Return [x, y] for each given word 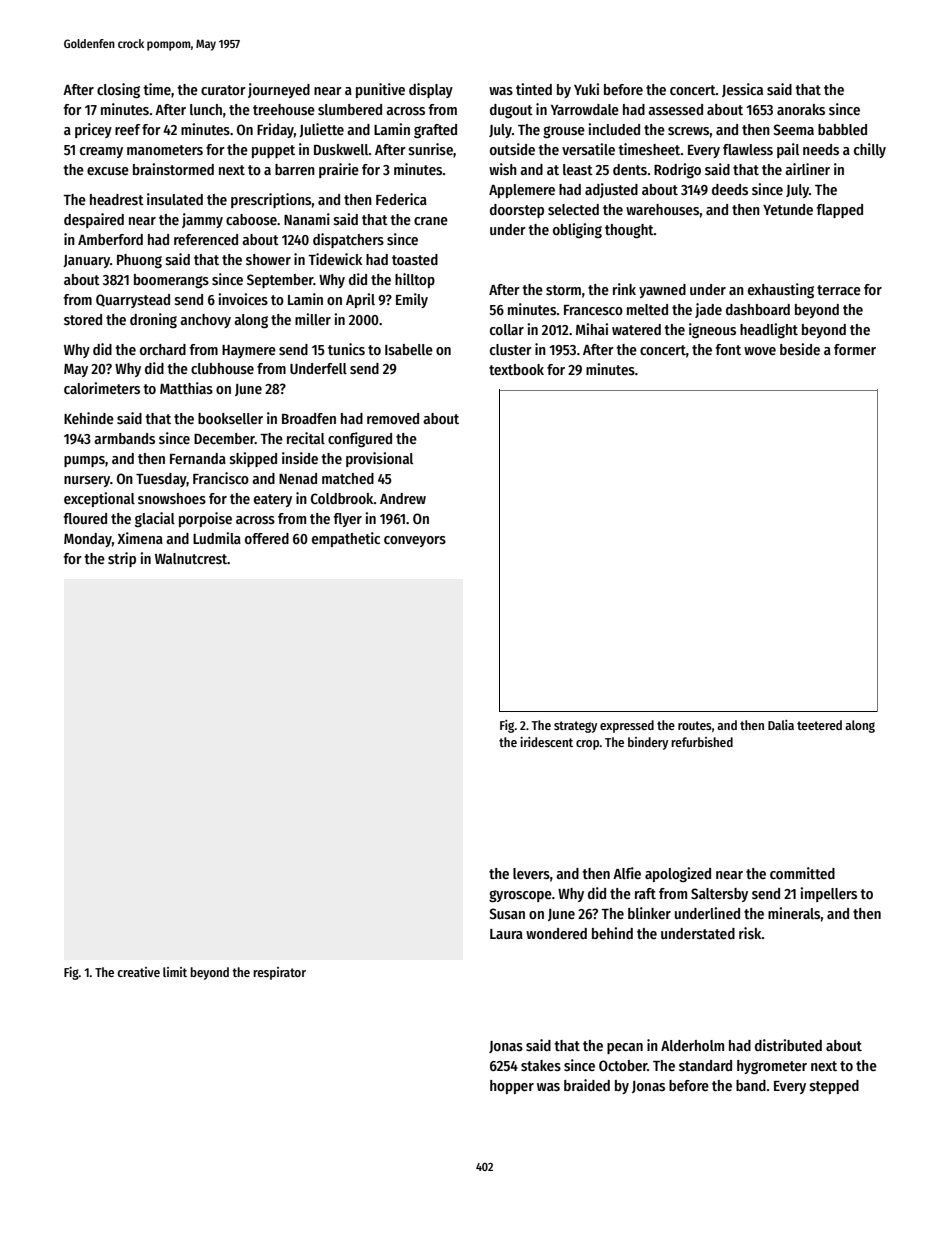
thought [629, 231]
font [728, 349]
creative [138, 972]
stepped [834, 1087]
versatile [588, 149]
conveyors [415, 541]
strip [122, 559]
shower [268, 259]
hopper [512, 1087]
